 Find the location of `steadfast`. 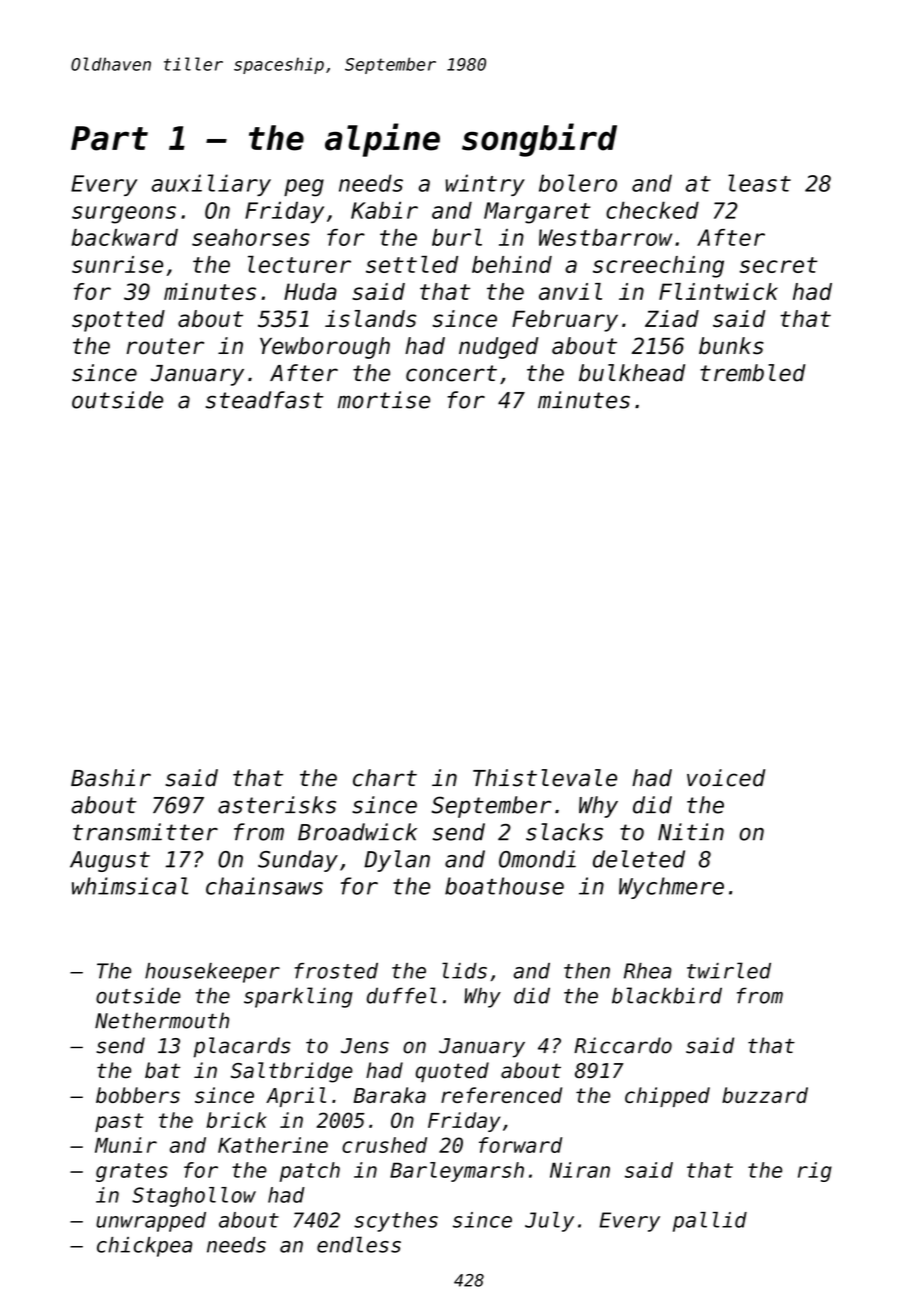

steadfast is located at coordinates (265, 400).
